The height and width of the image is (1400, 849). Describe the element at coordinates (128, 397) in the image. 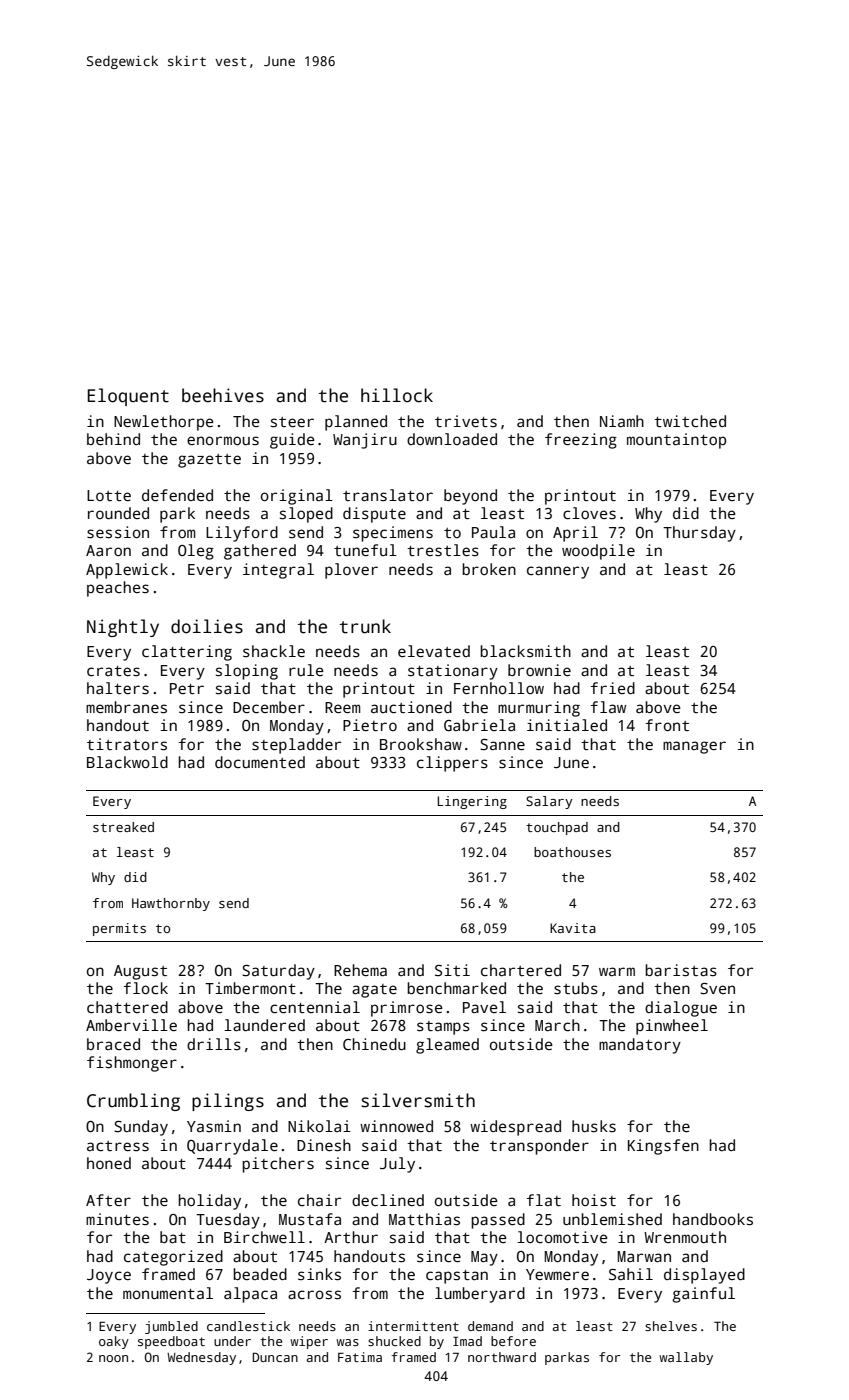

I see `Eloquent` at that location.
